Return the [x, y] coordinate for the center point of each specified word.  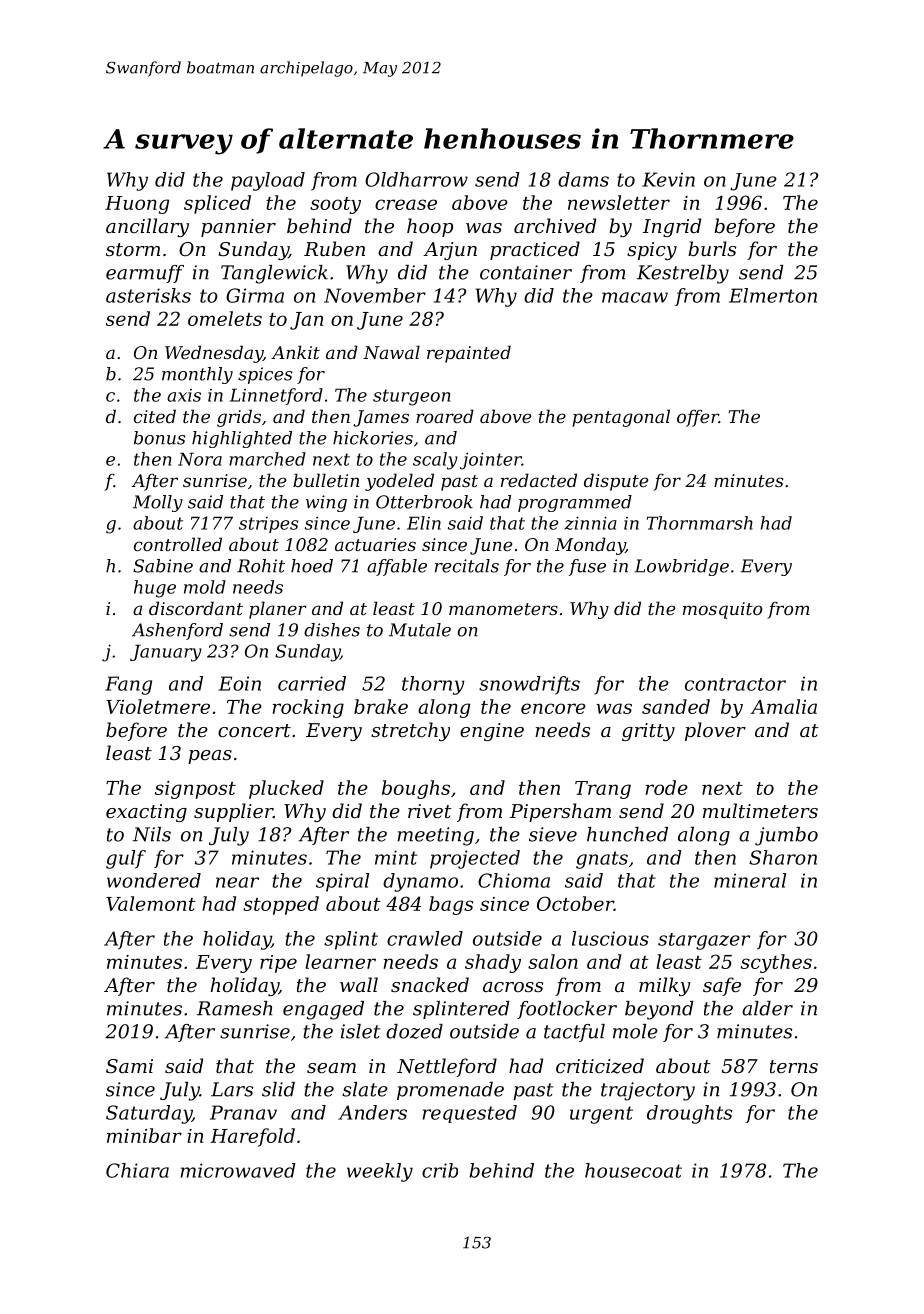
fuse [587, 567]
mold [205, 587]
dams [583, 179]
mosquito [722, 610]
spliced [217, 204]
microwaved [238, 1170]
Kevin [668, 179]
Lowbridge [681, 567]
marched [267, 459]
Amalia [783, 706]
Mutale [420, 630]
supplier [233, 812]
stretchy [410, 731]
